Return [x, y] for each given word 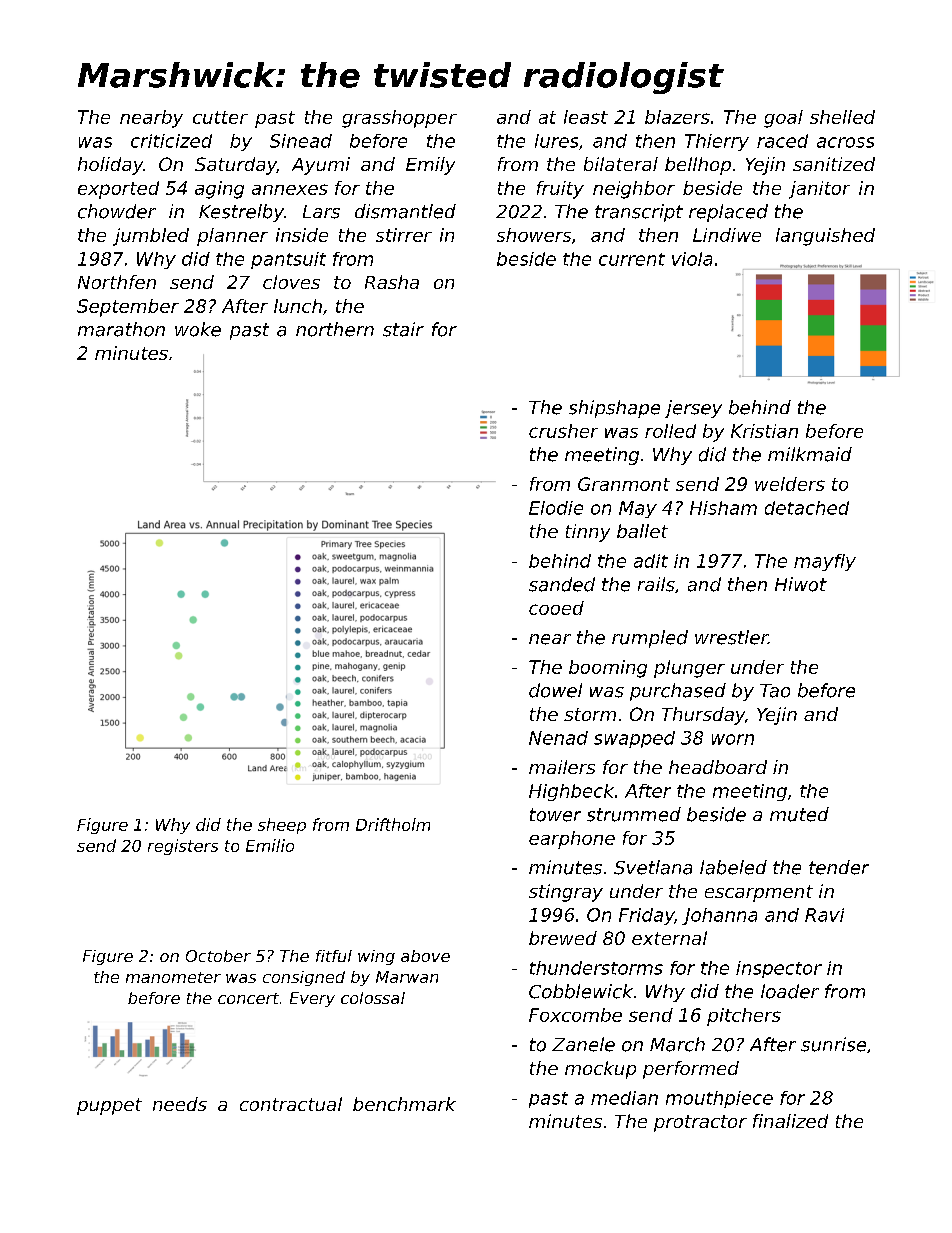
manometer [173, 977]
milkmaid [810, 454]
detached [807, 508]
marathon [121, 329]
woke [198, 329]
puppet [109, 1106]
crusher [563, 431]
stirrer [404, 235]
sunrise [833, 1044]
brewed [563, 938]
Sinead [301, 141]
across [845, 142]
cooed [556, 608]
